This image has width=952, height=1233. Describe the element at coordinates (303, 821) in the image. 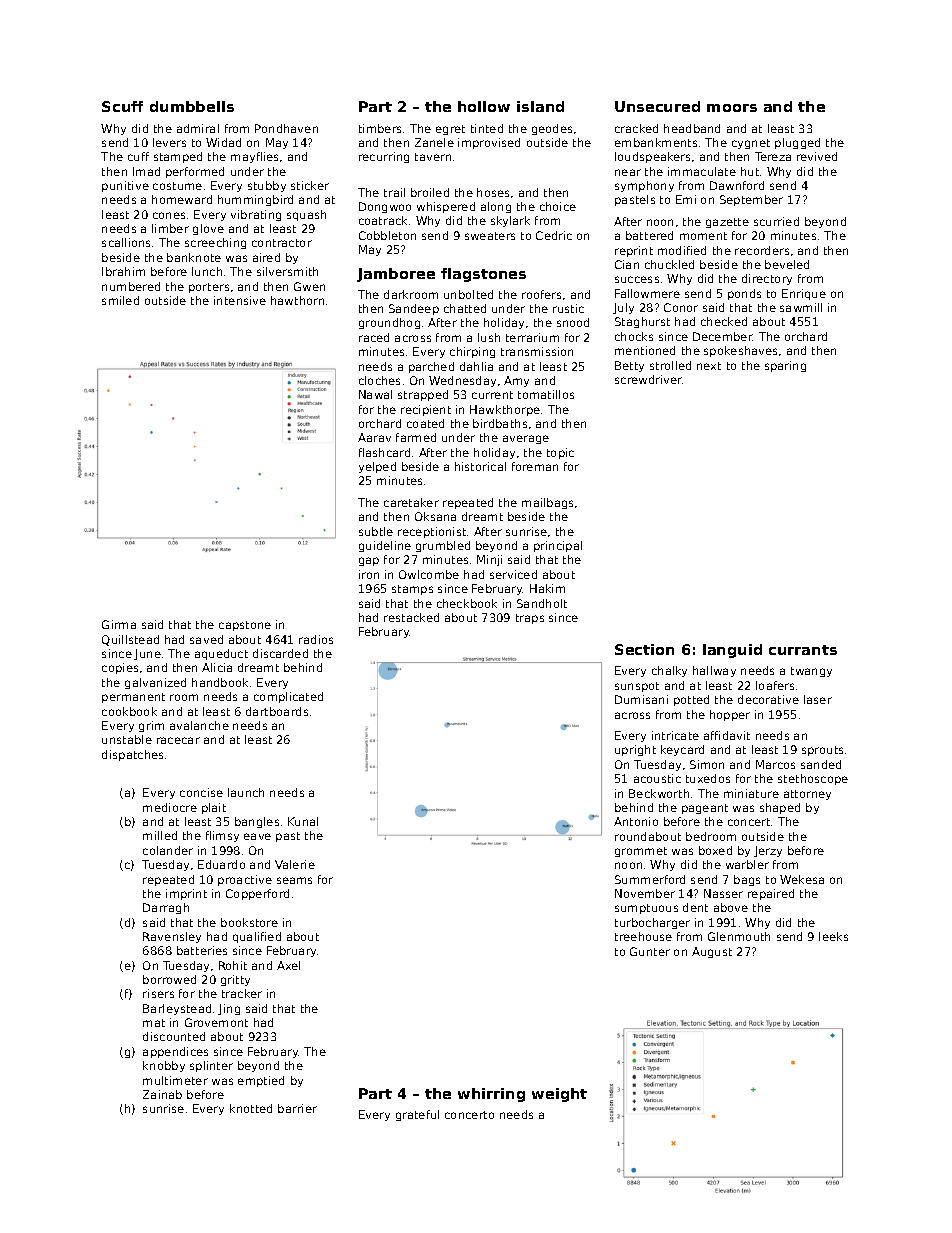

I see `Kunal` at that location.
